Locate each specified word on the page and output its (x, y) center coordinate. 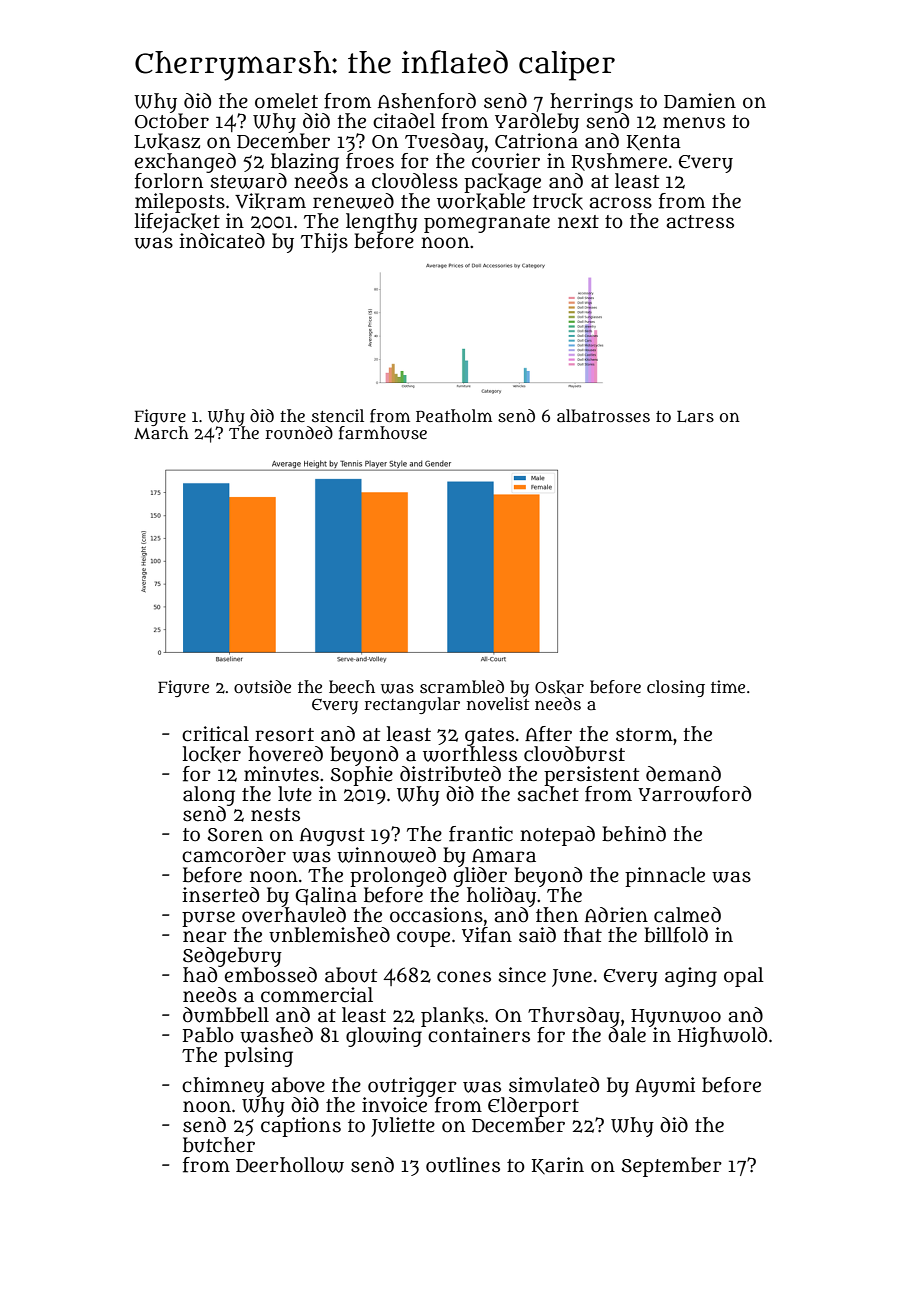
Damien (700, 101)
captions (301, 1127)
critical (215, 734)
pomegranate (487, 224)
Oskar (559, 687)
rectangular (412, 705)
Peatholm (454, 416)
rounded (299, 433)
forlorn (169, 181)
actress (700, 222)
